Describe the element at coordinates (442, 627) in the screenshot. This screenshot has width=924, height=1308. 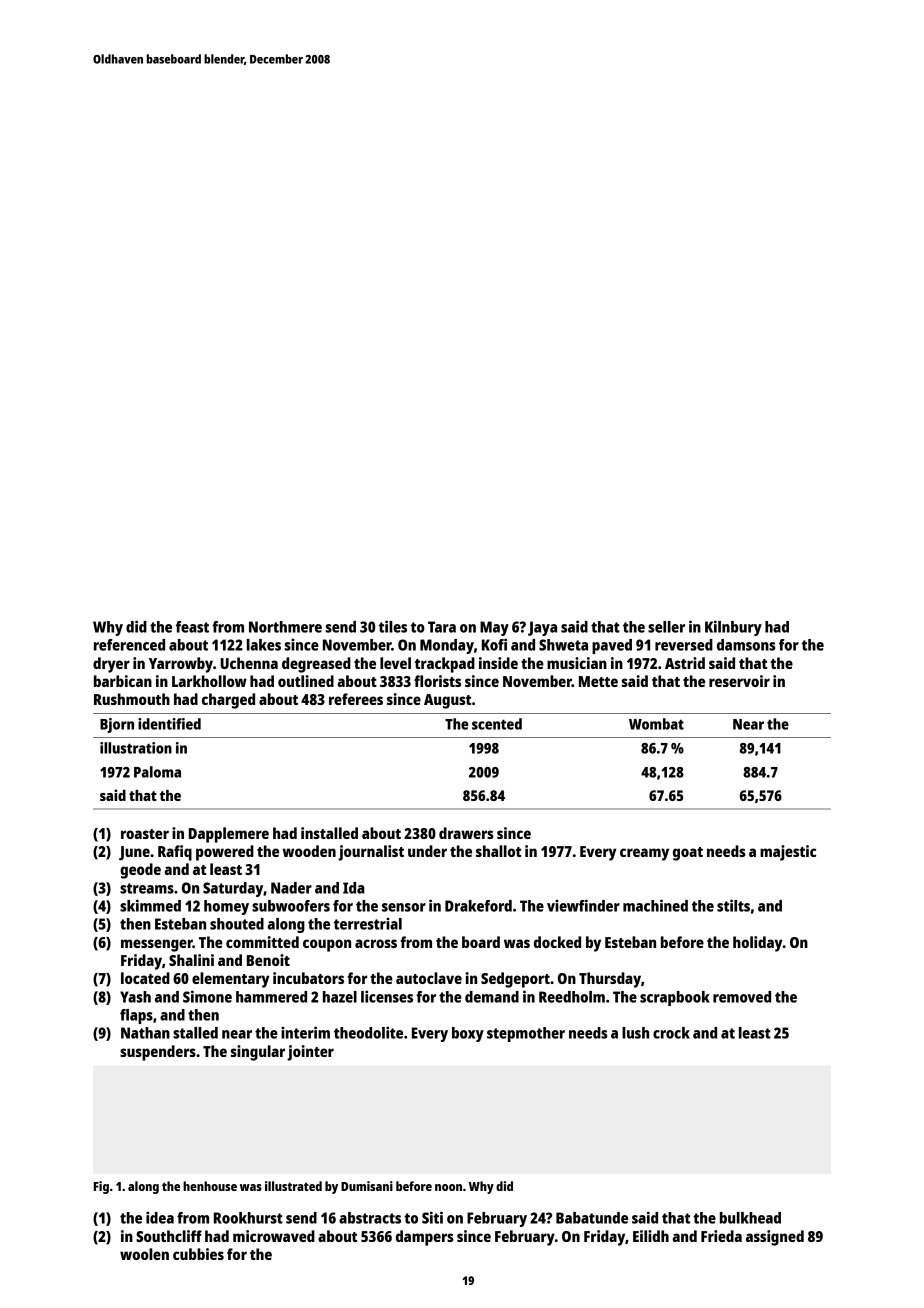
I see `Tara` at that location.
